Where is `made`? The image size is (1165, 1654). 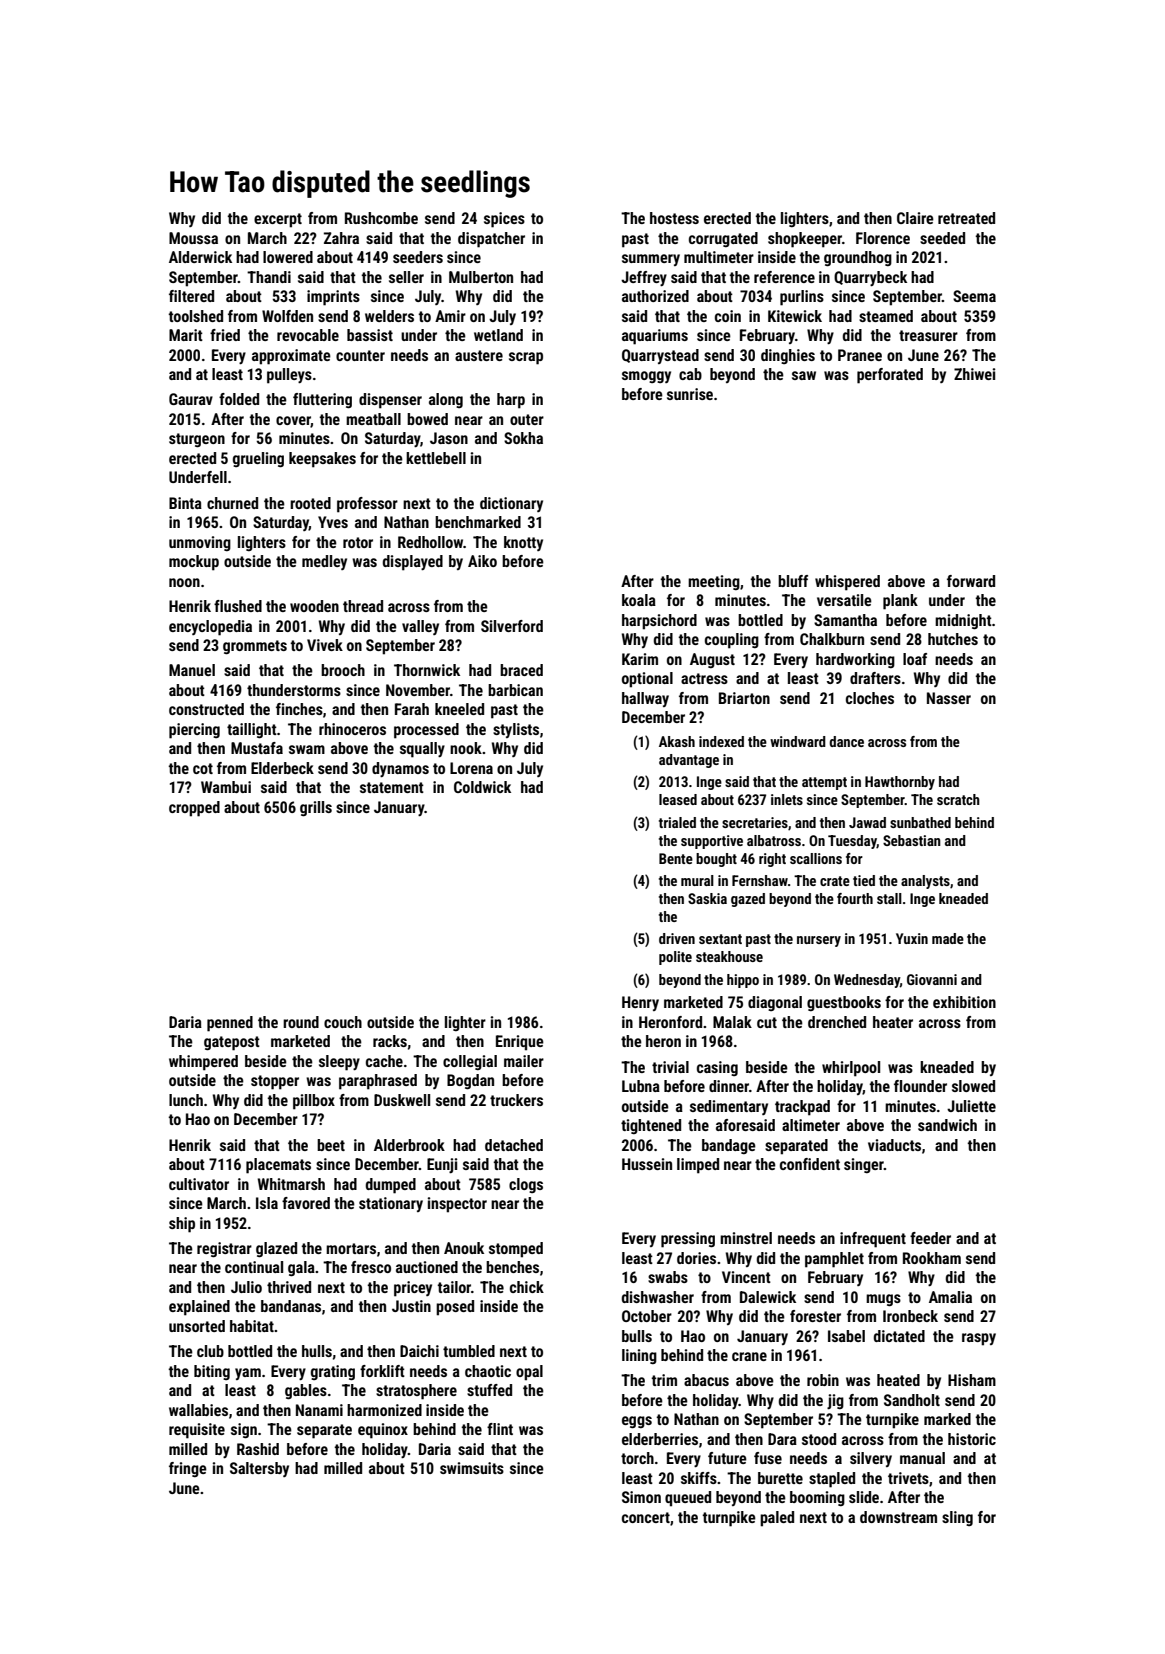
made is located at coordinates (948, 938).
